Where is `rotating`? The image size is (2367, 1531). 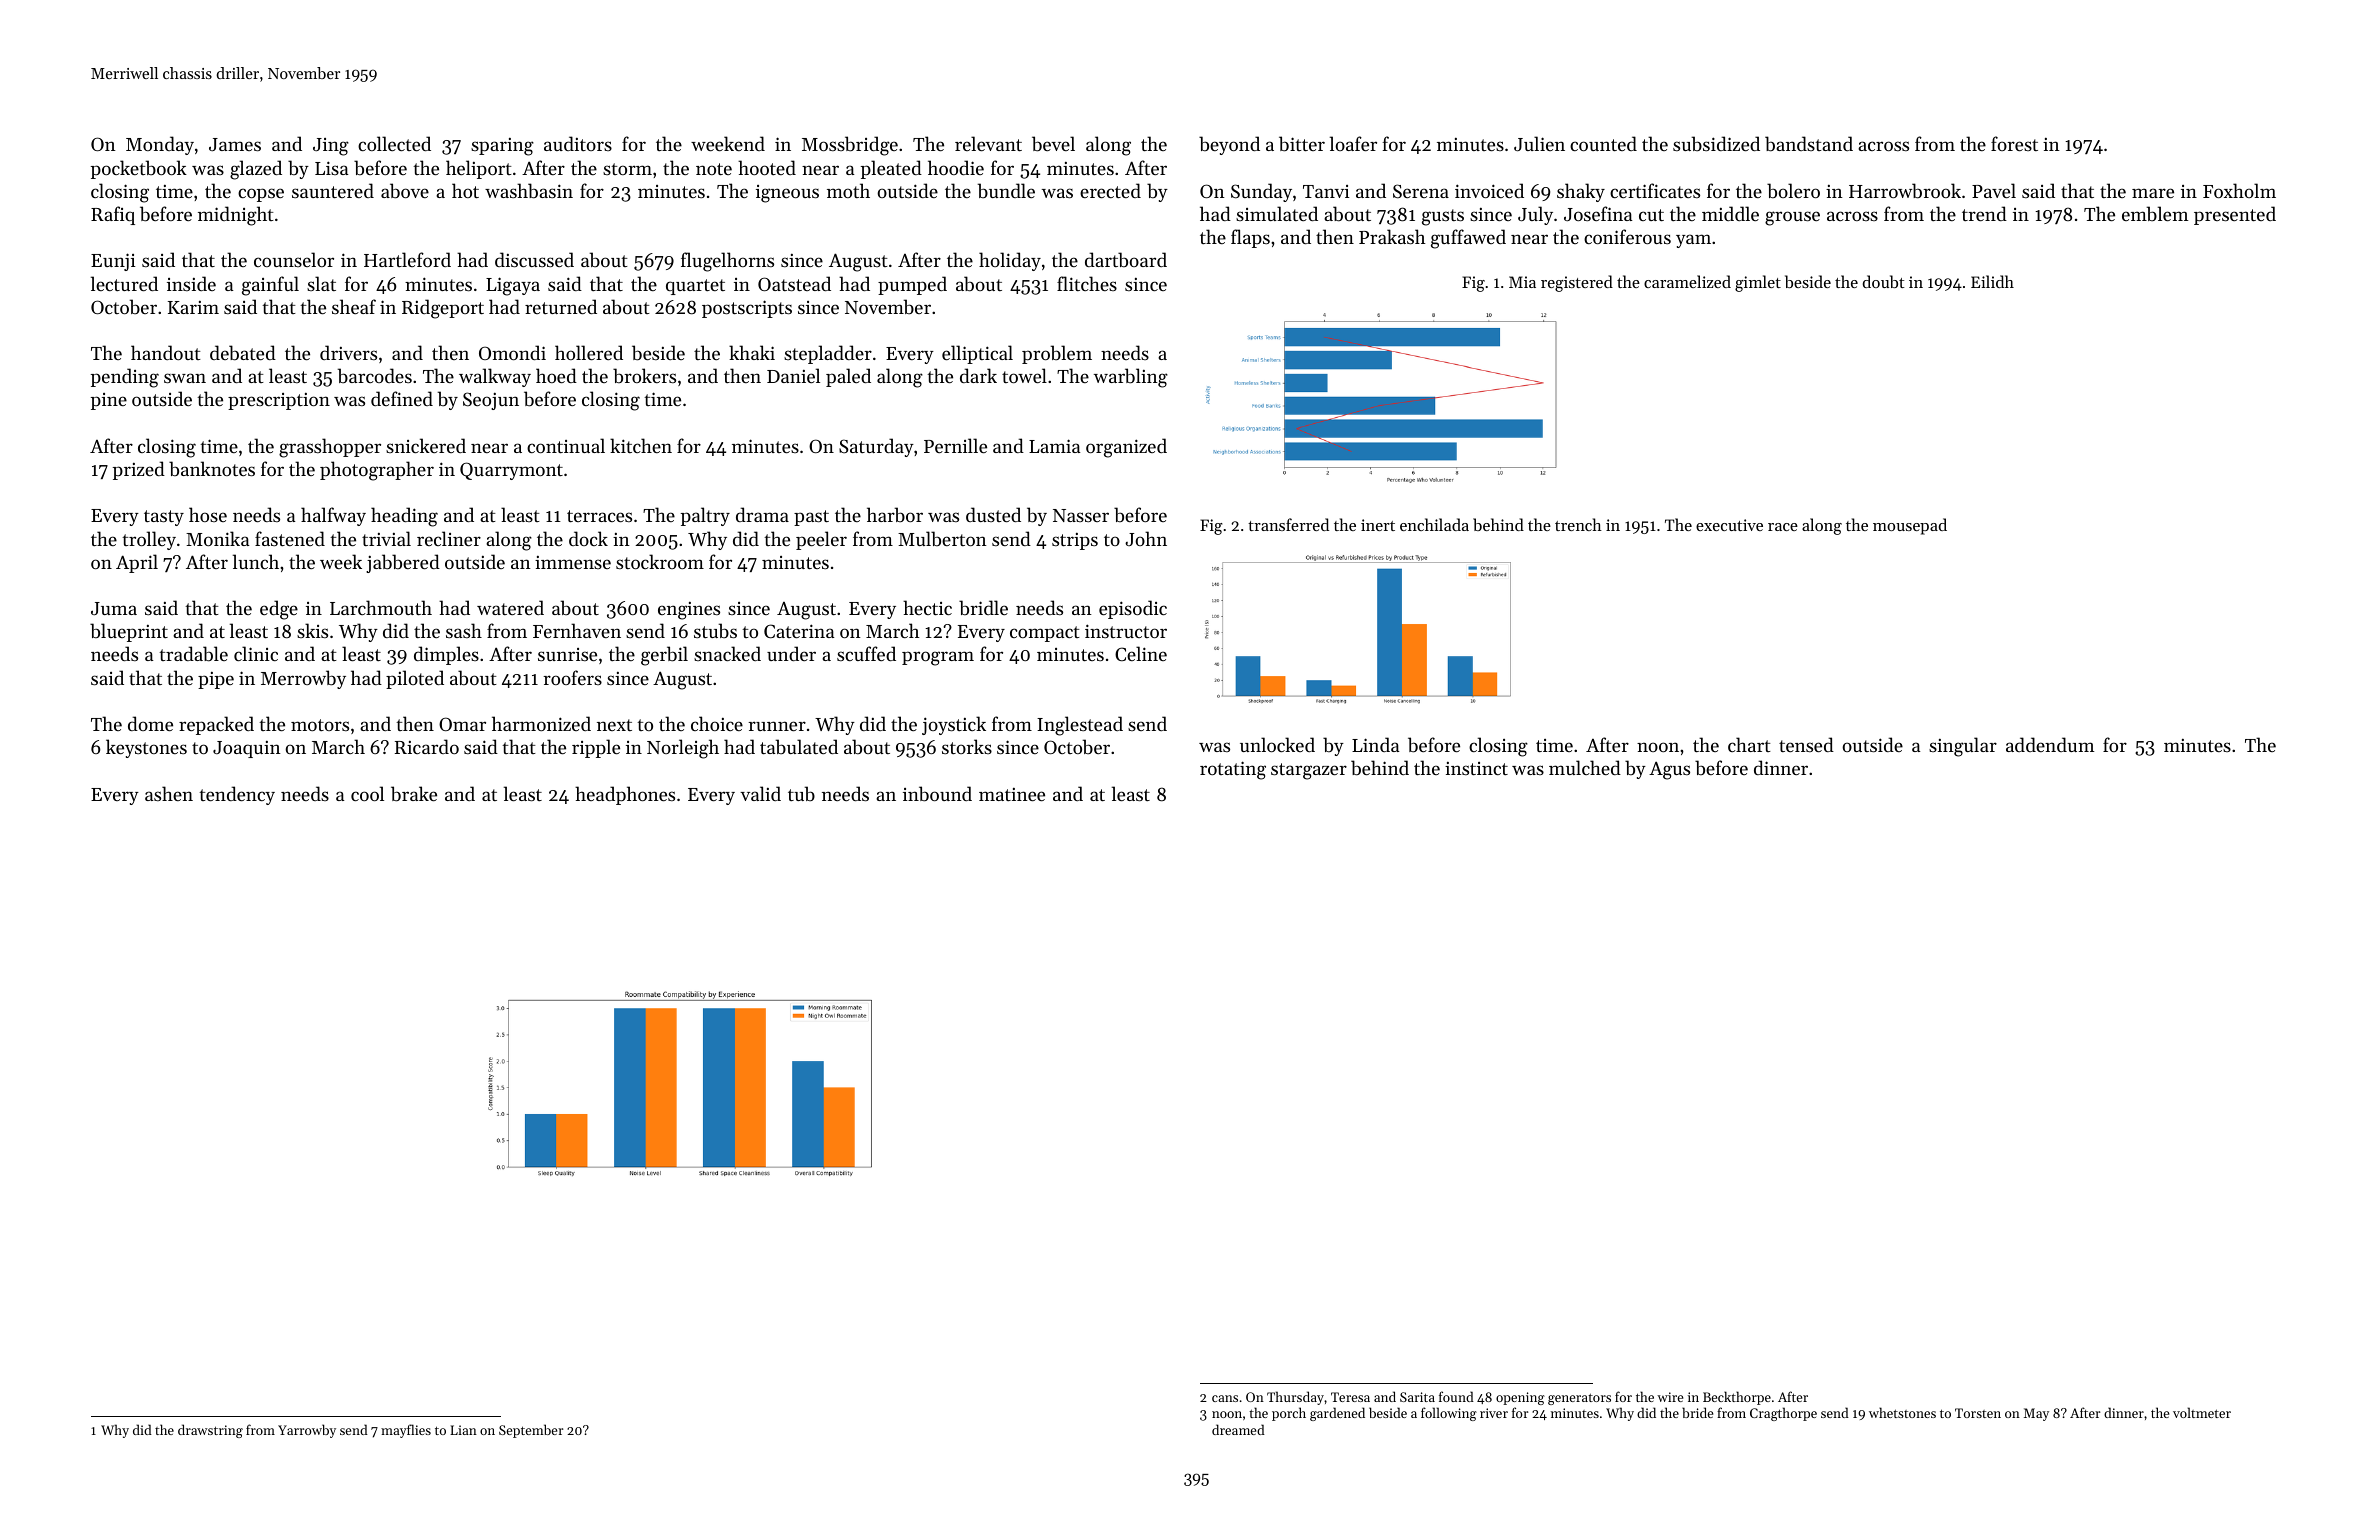 rotating is located at coordinates (1233, 770).
